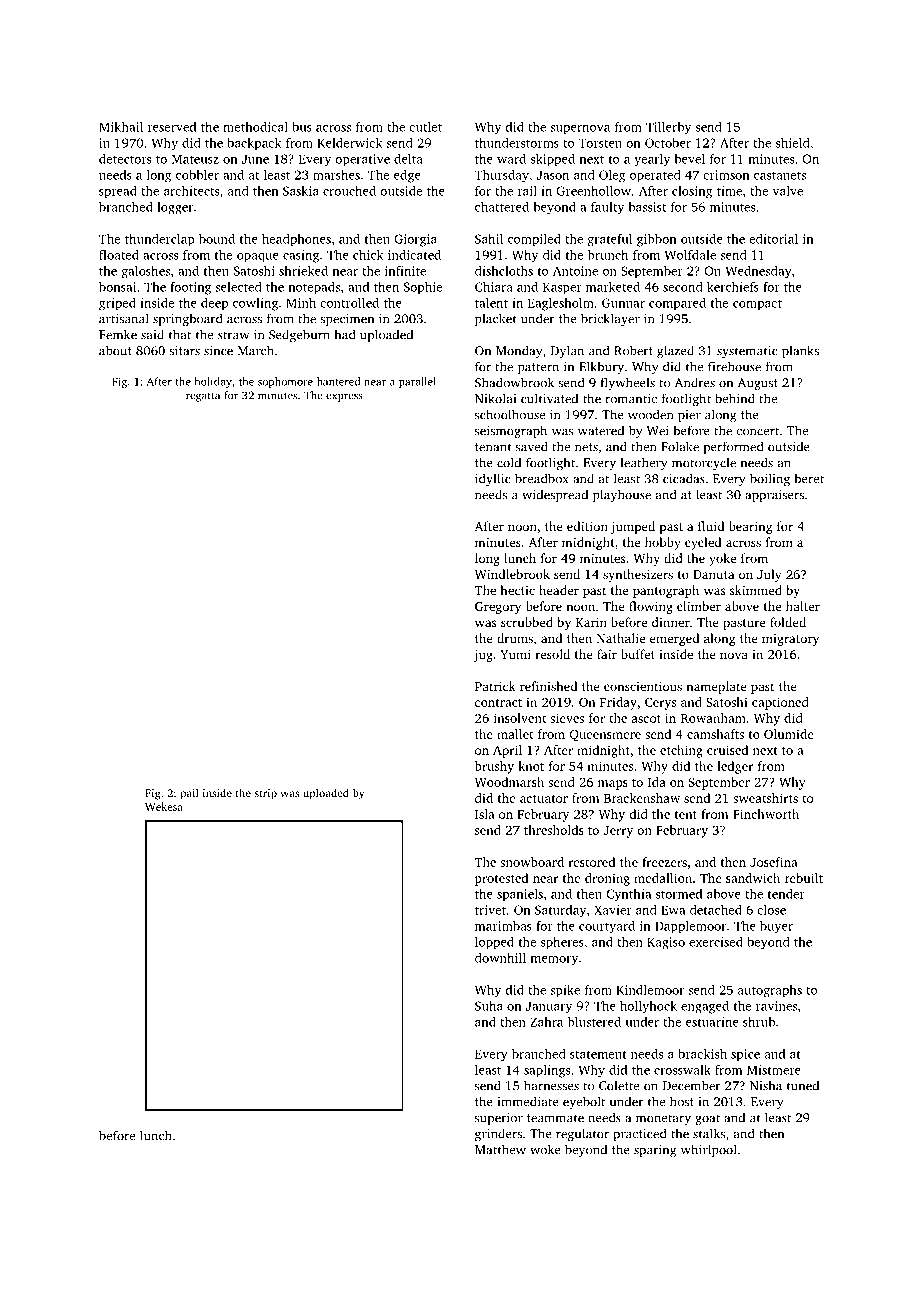  Describe the element at coordinates (621, 638) in the document. I see `Nathalie` at that location.
